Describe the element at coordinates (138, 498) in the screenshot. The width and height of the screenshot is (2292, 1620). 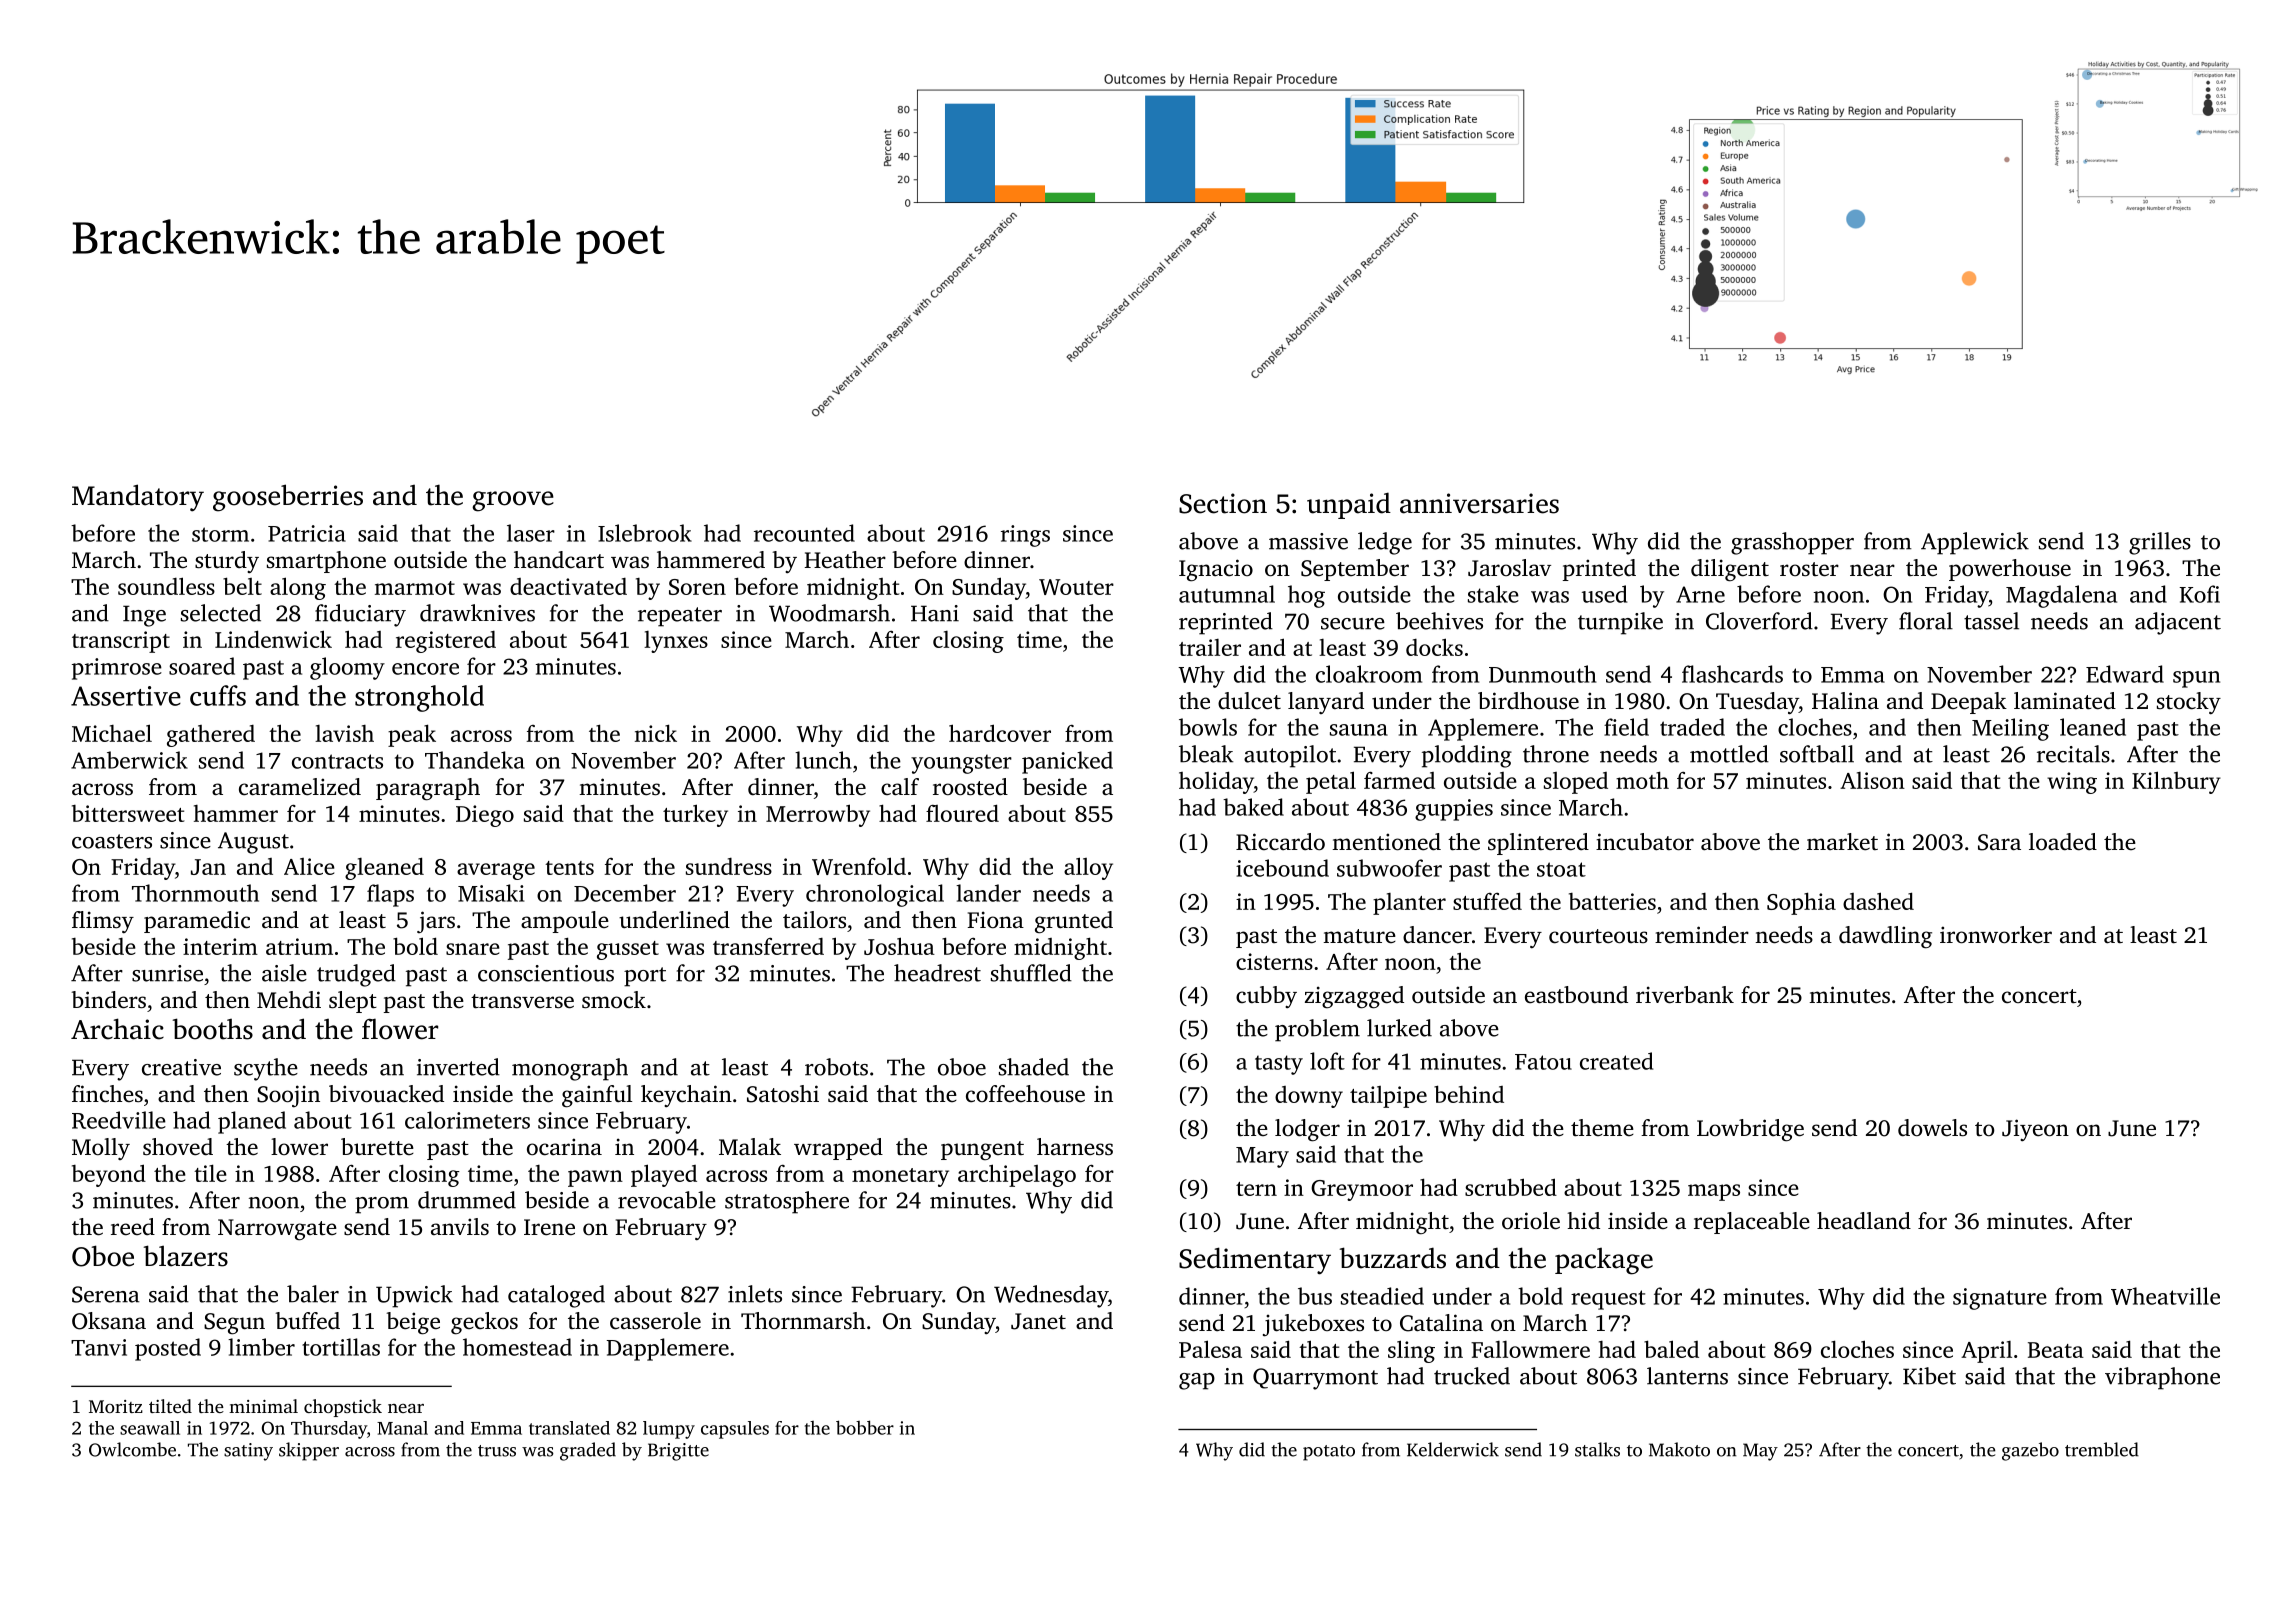
I see `Mandatory` at that location.
